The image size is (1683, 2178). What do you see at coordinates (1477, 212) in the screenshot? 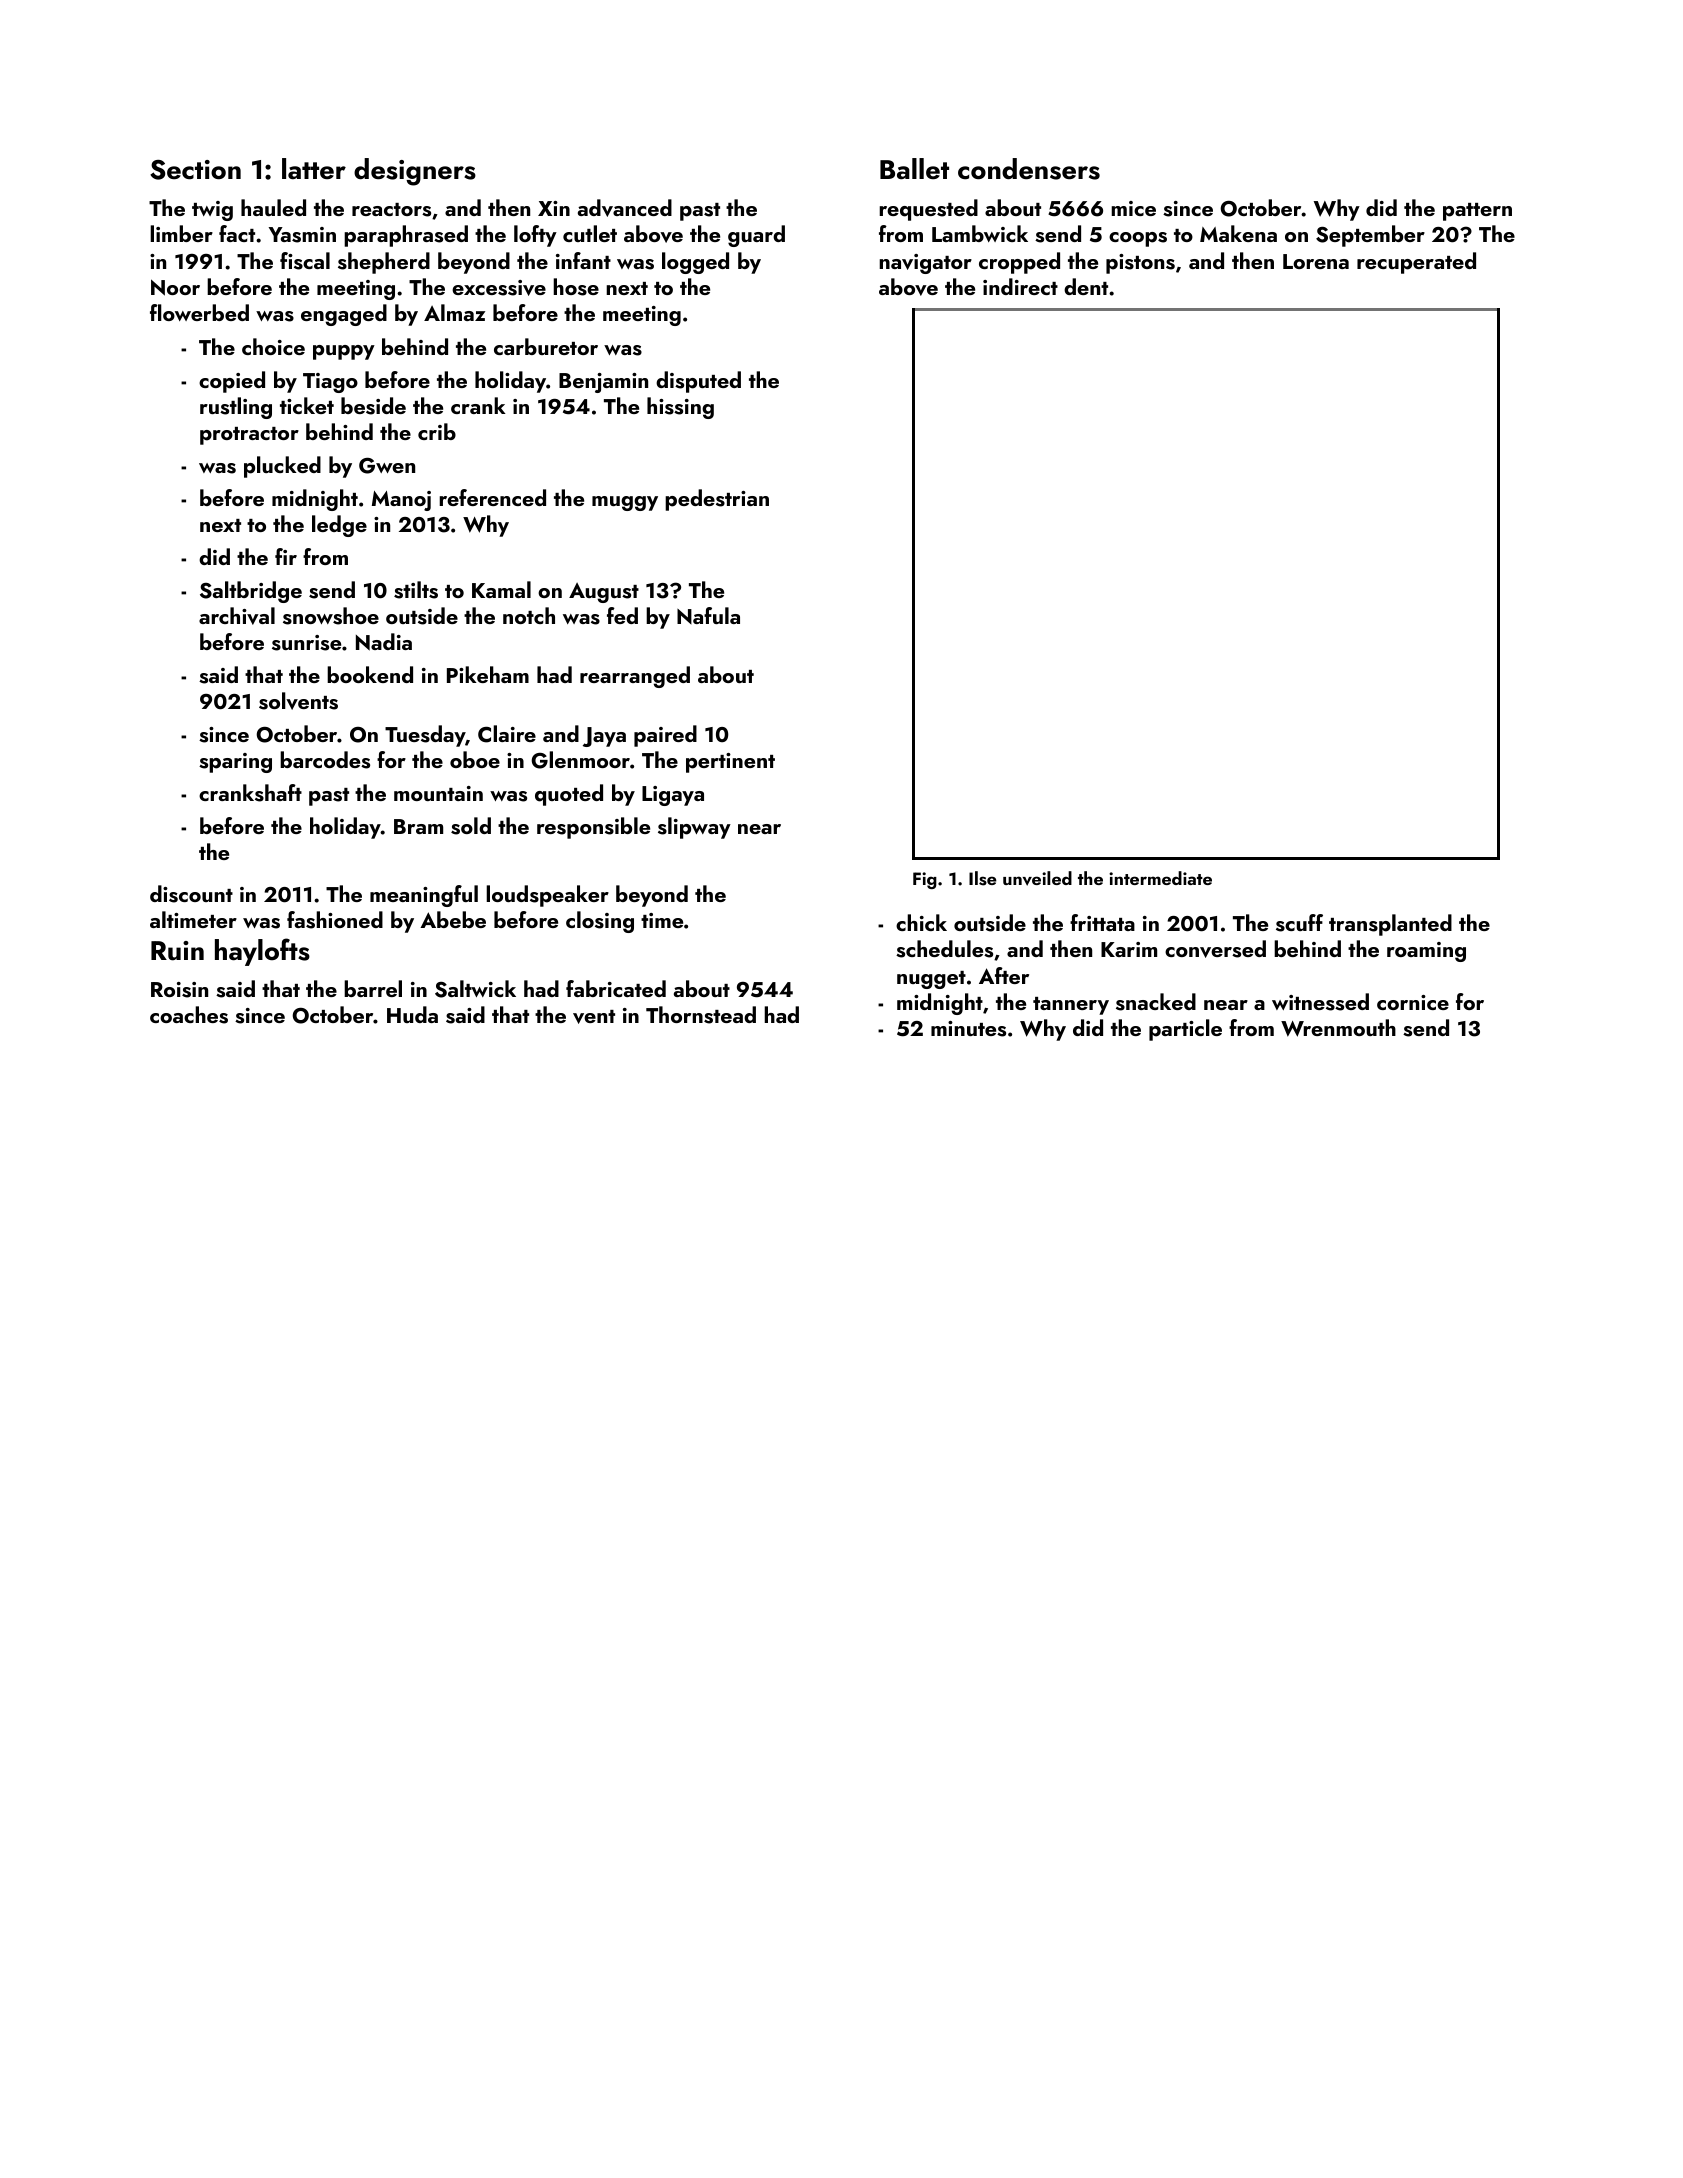
I see `pattern` at bounding box center [1477, 212].
